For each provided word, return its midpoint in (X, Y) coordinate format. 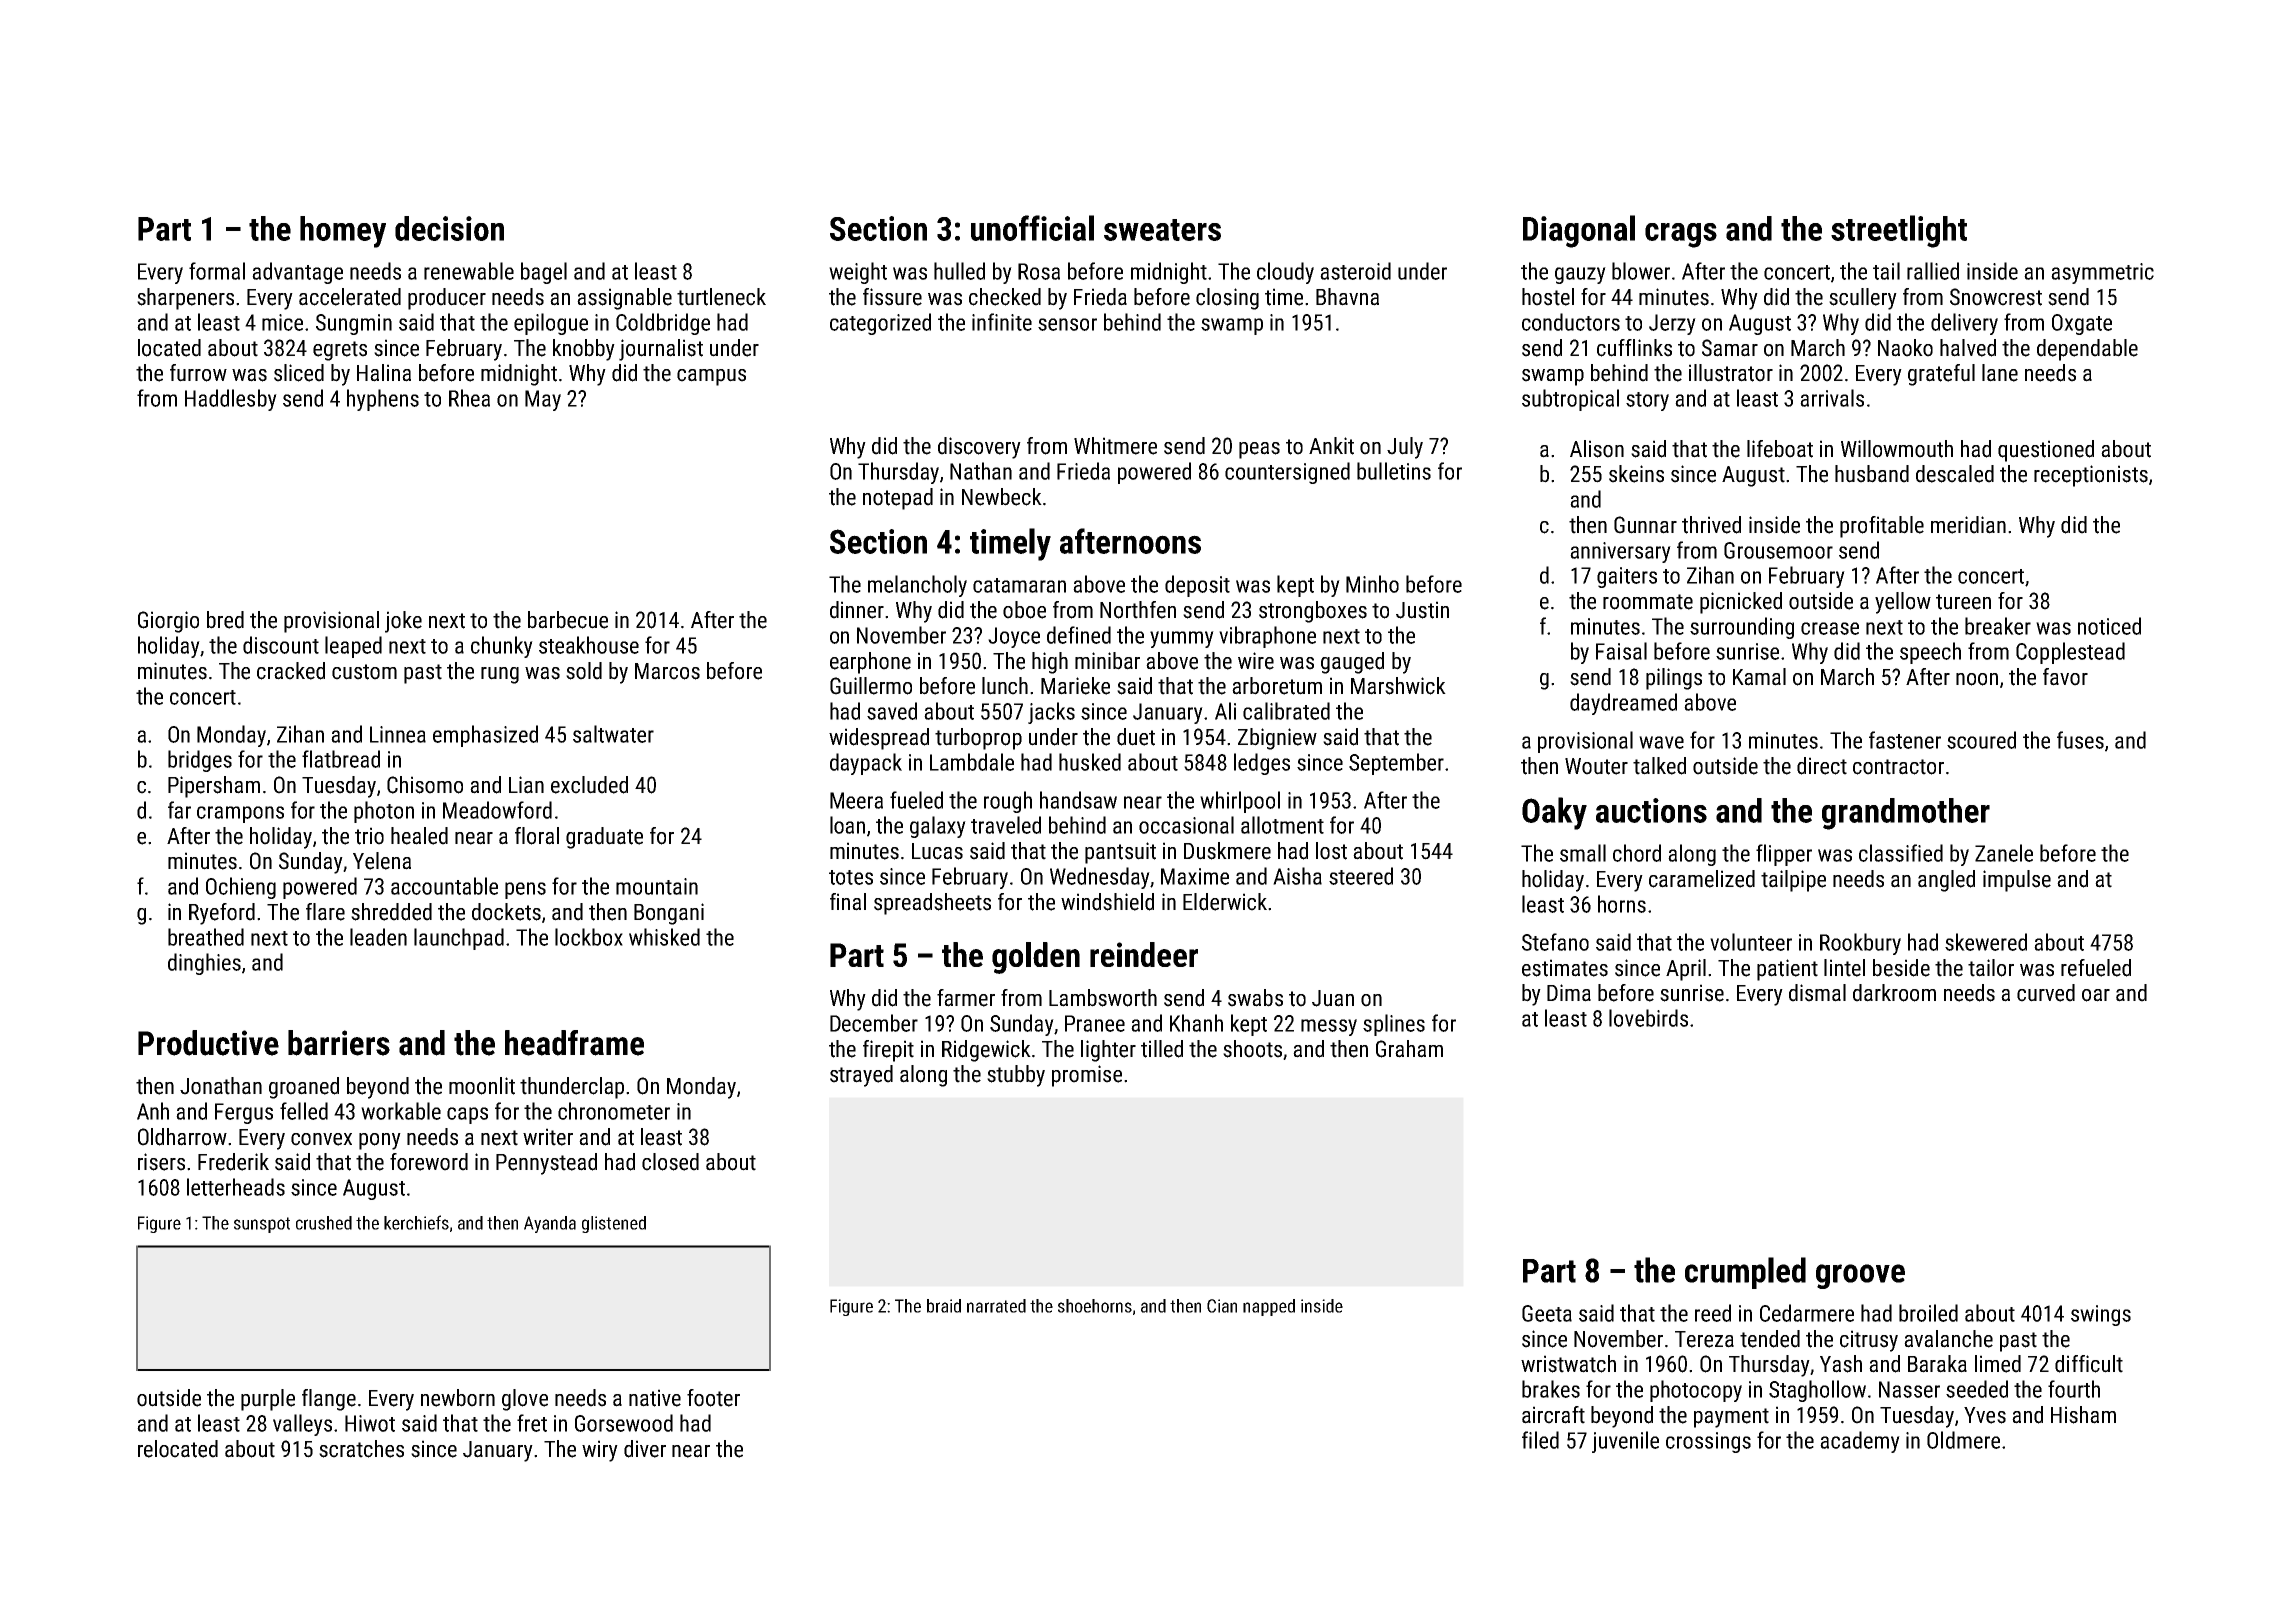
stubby (1016, 1076)
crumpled (1745, 1273)
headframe (574, 1043)
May (543, 400)
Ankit (1331, 446)
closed (670, 1162)
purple (268, 1400)
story (1647, 401)
